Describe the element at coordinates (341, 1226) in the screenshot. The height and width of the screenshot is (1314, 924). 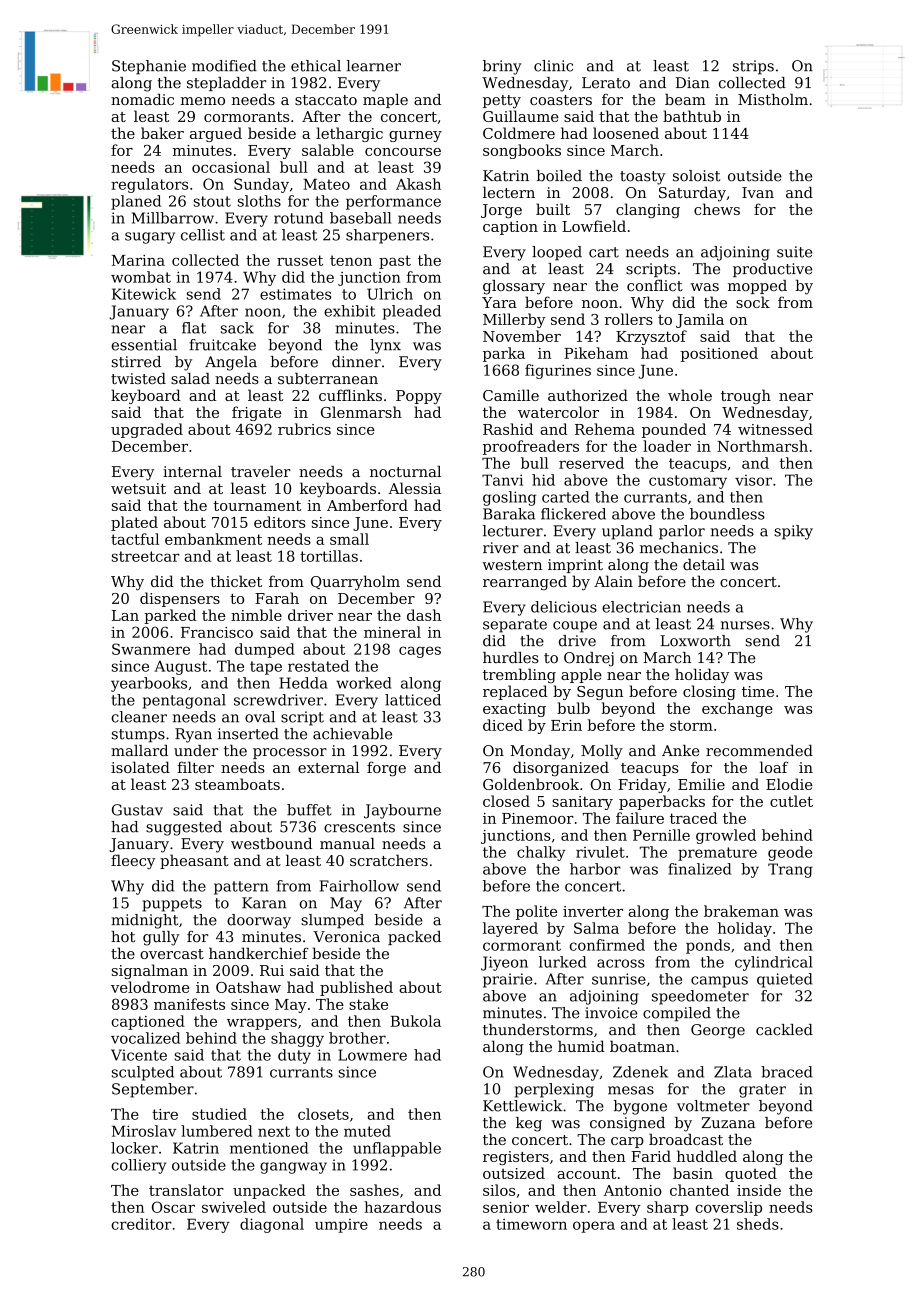
I see `umpire` at that location.
